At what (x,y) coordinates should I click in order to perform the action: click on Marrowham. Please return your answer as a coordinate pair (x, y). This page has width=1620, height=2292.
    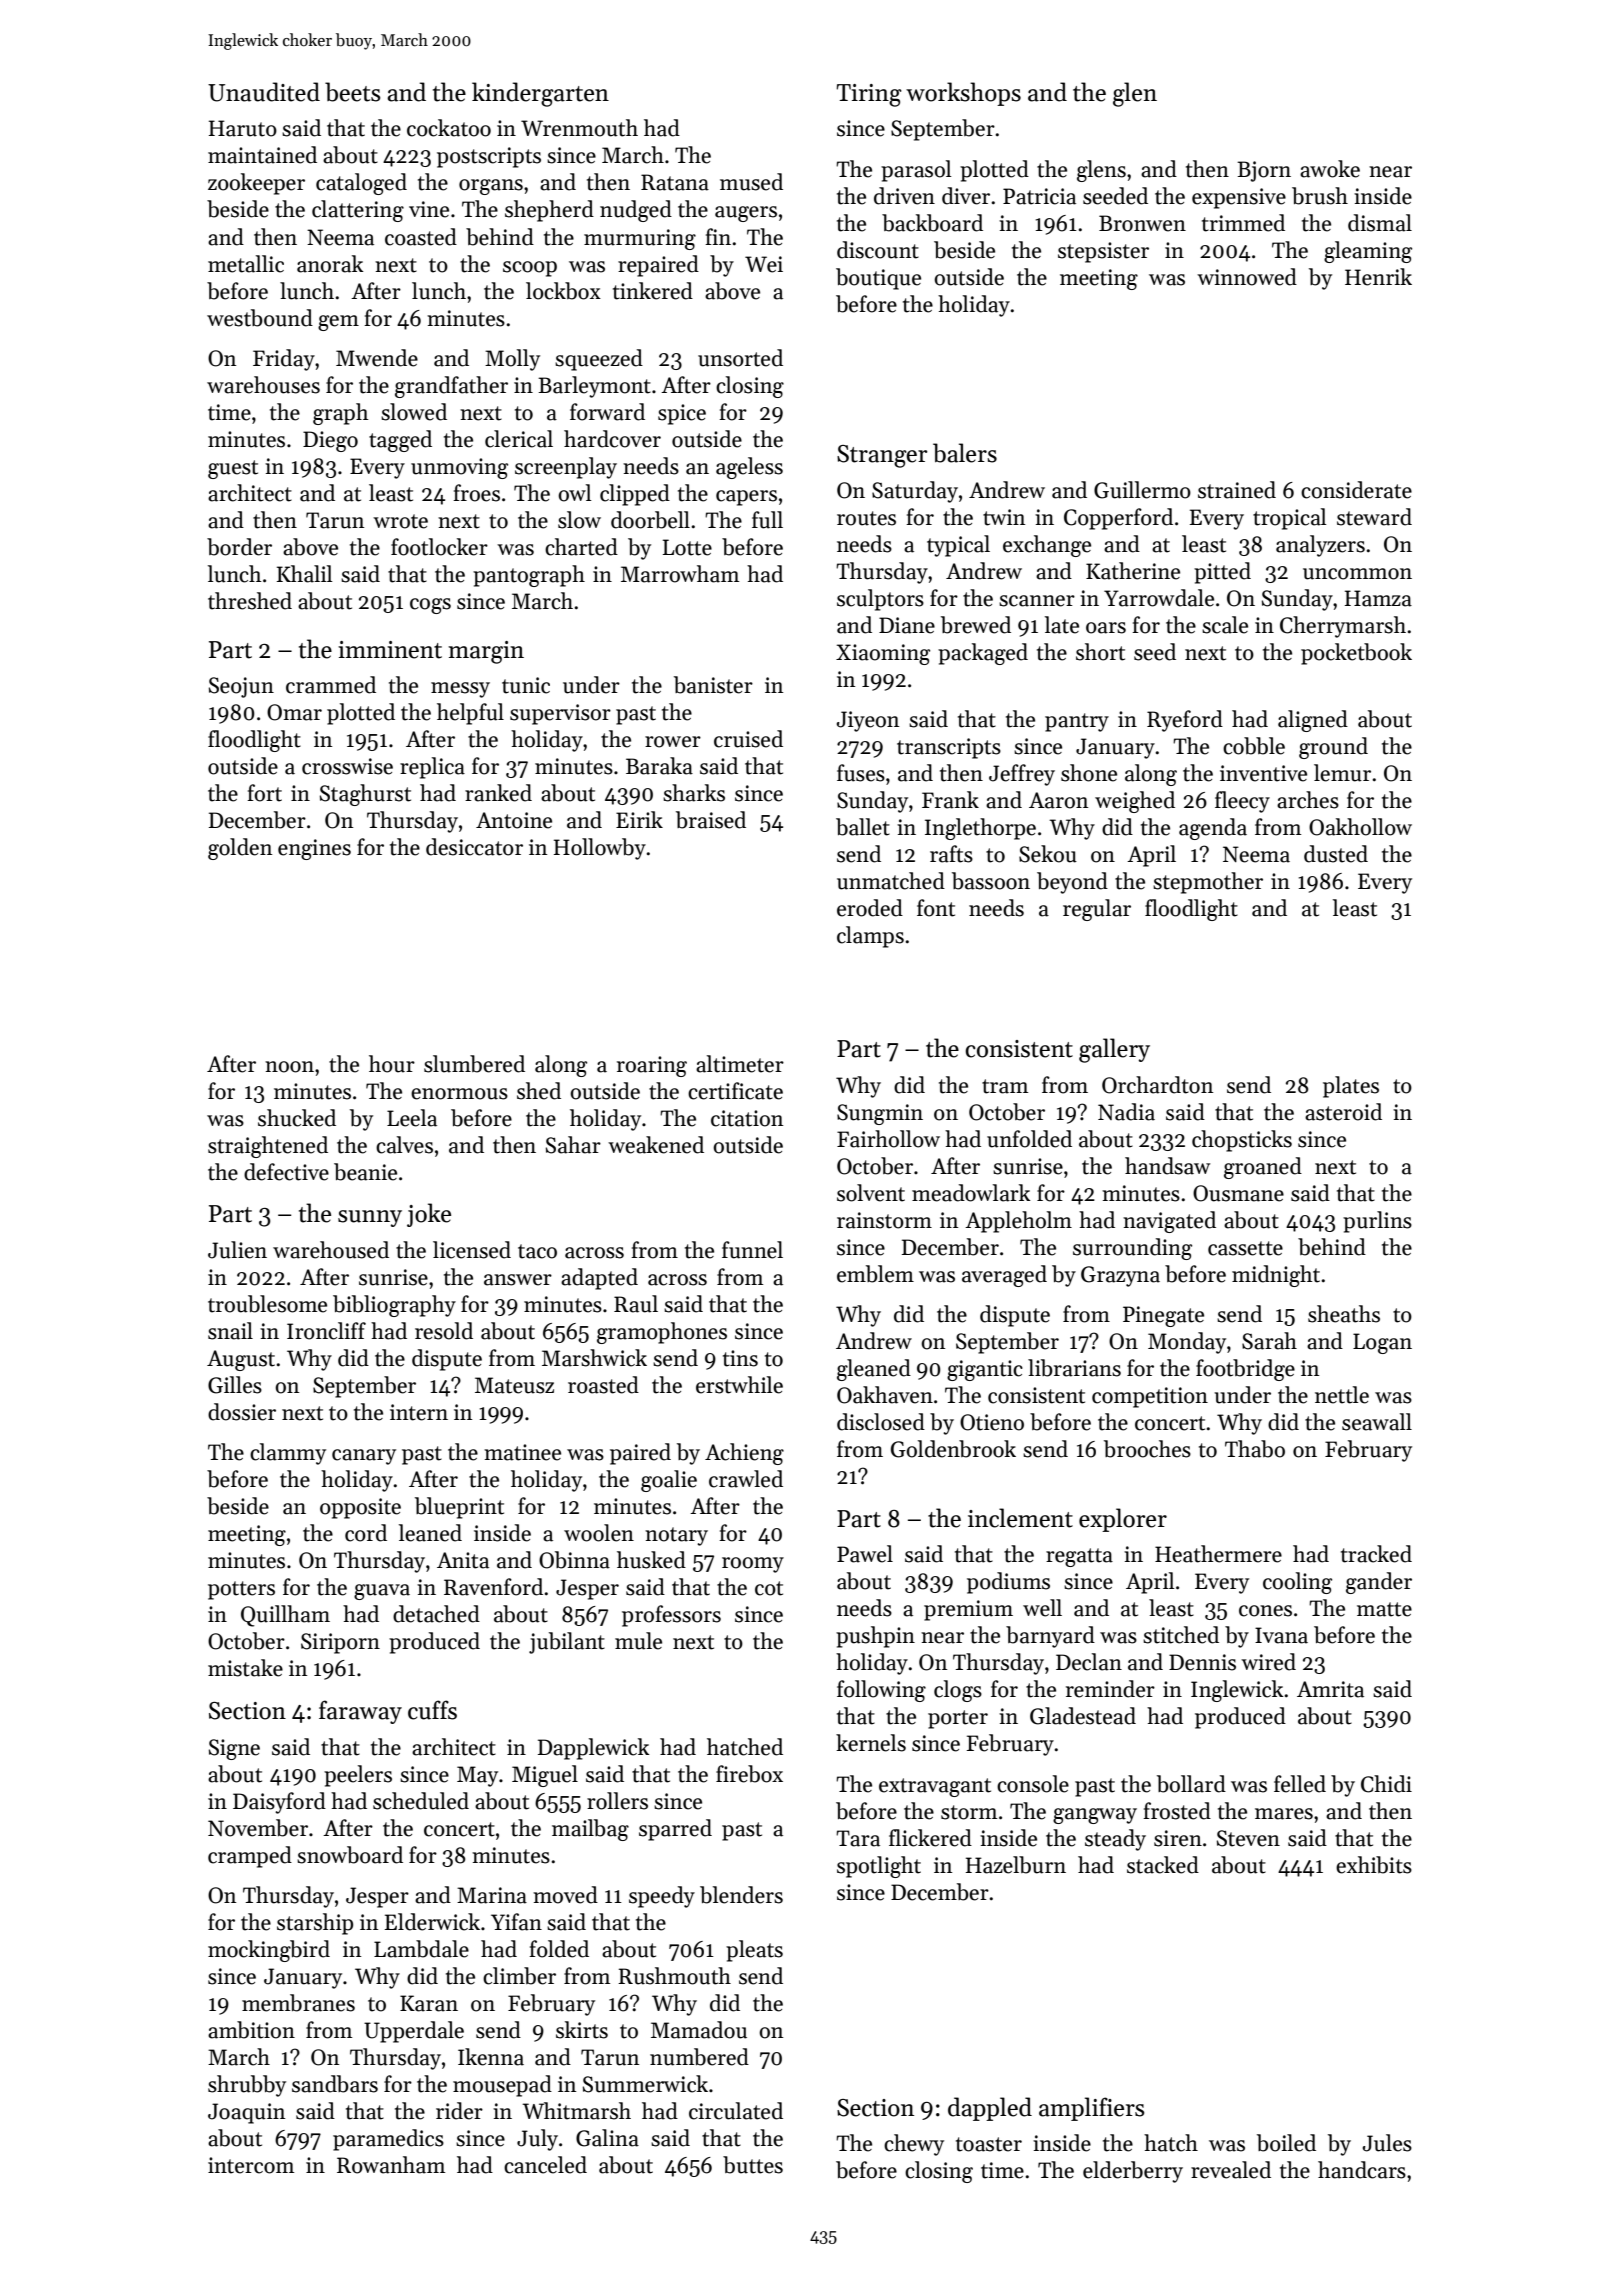
    Looking at the image, I should click on (680, 574).
